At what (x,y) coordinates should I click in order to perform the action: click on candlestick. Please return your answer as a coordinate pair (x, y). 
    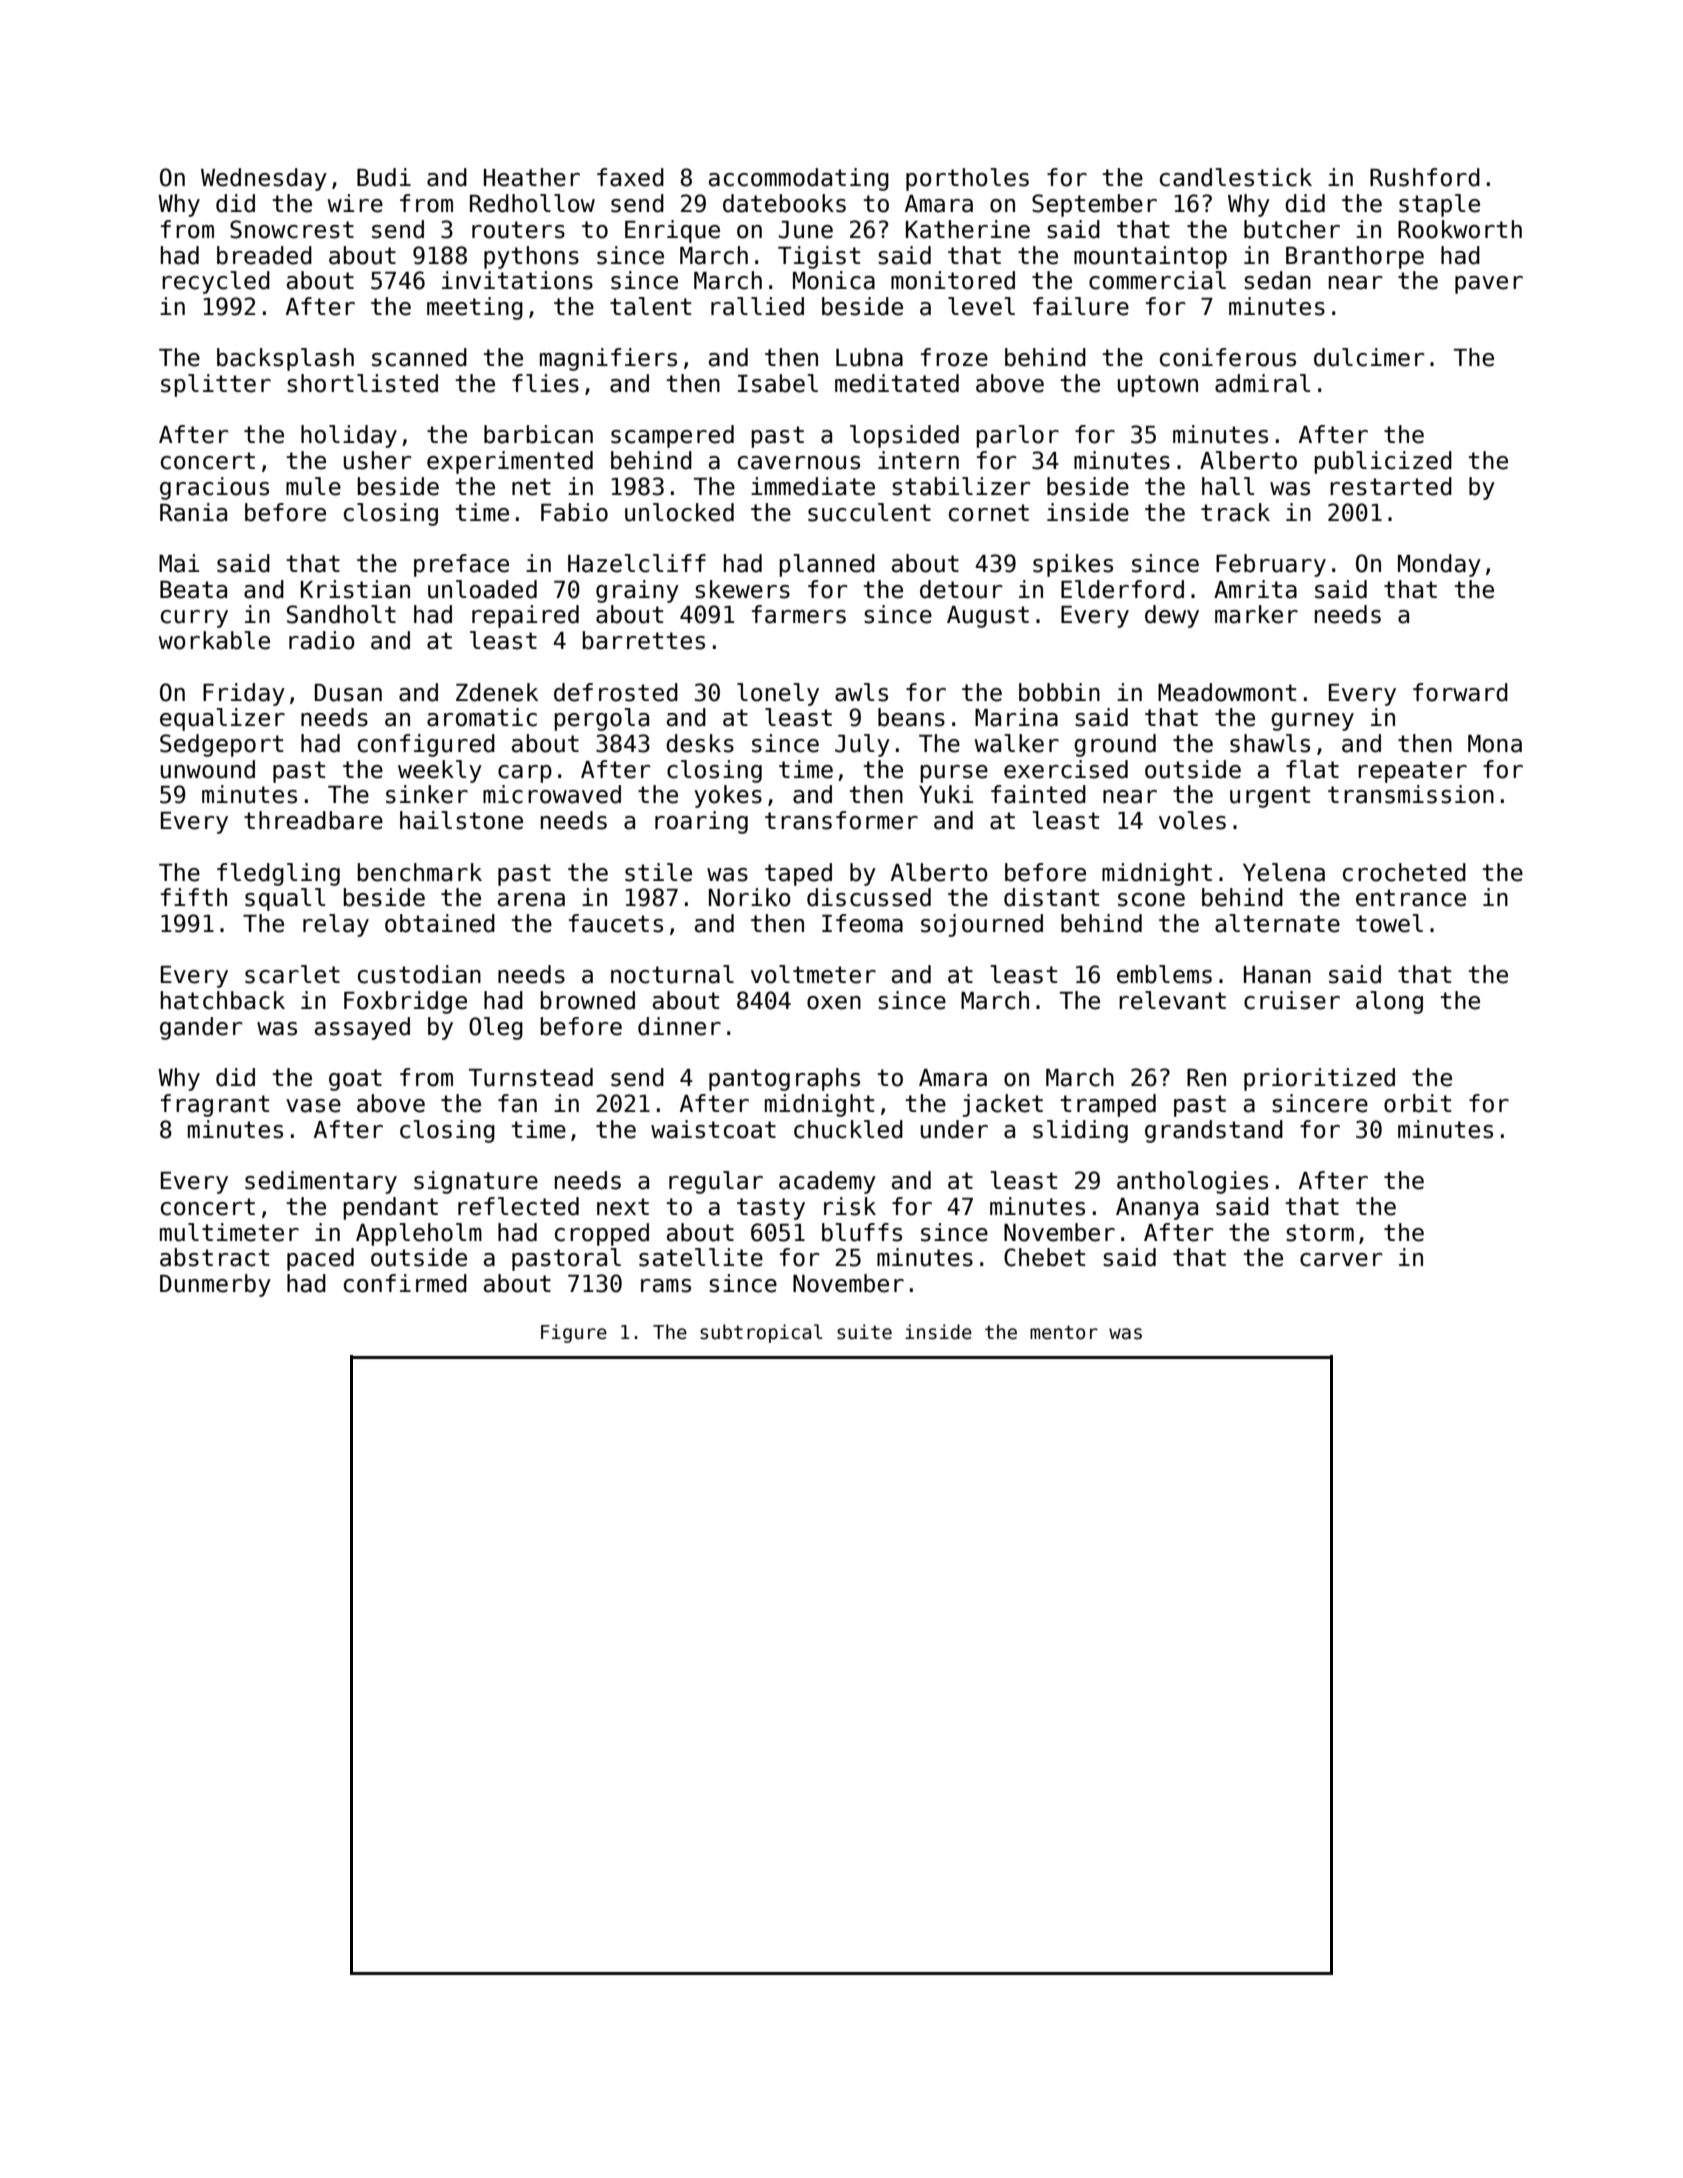
    Looking at the image, I should click on (1236, 177).
